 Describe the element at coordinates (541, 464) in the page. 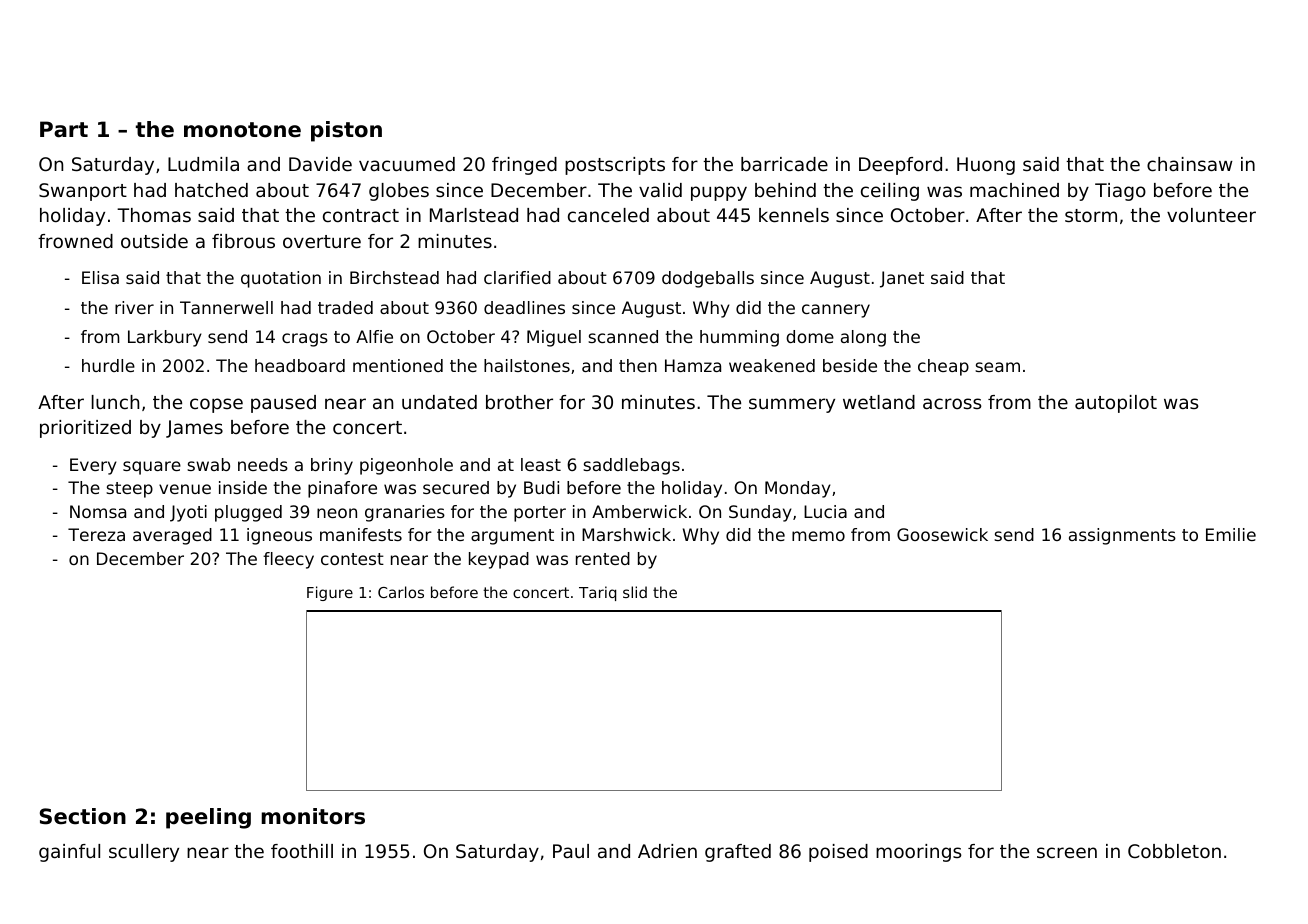

I see `least` at that location.
